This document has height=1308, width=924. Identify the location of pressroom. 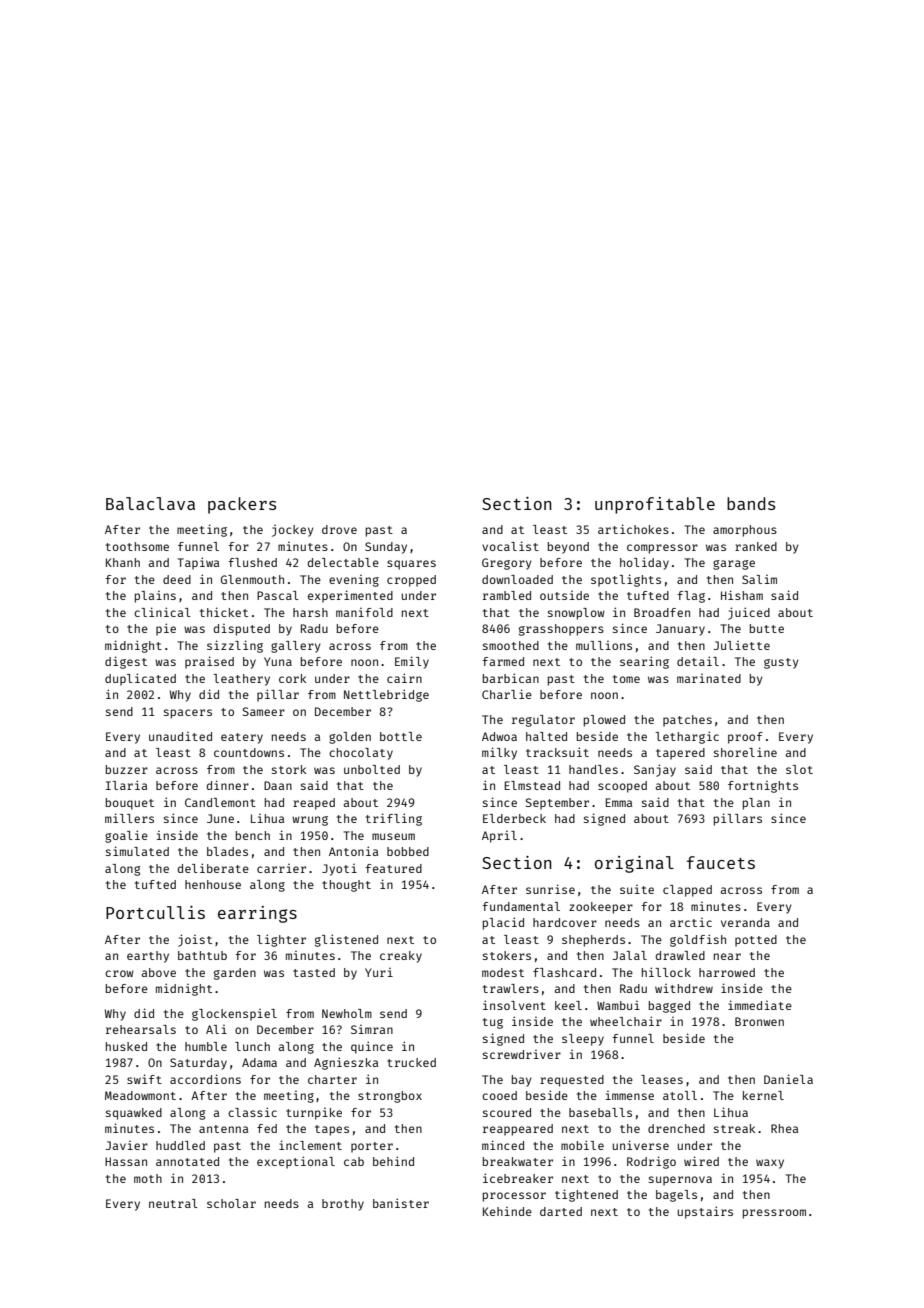
(774, 1214).
